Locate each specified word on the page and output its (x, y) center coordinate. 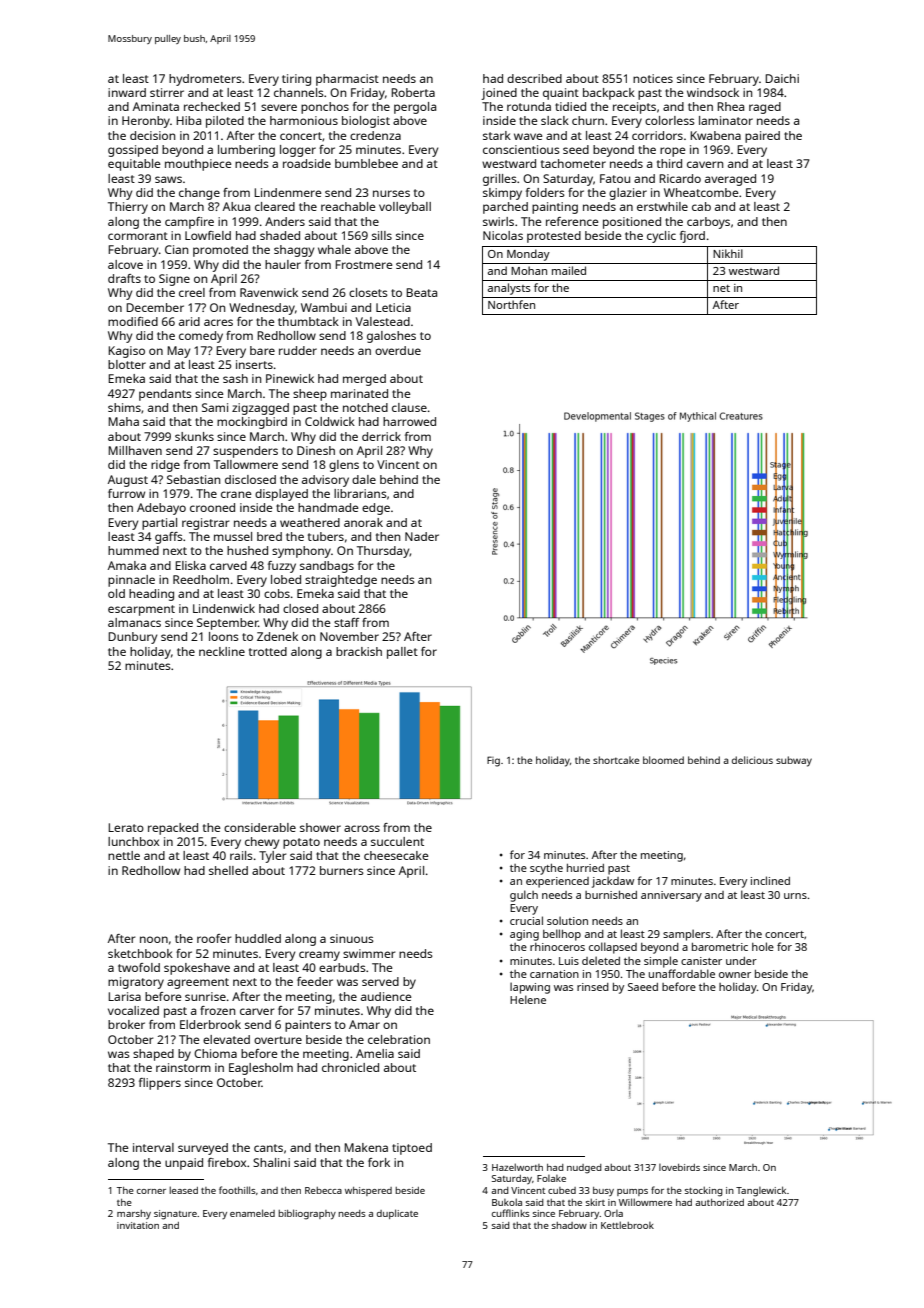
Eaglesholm (261, 1069)
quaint (561, 94)
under (741, 961)
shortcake (616, 760)
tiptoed (412, 1149)
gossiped (133, 151)
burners (342, 870)
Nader (422, 536)
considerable (260, 827)
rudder (298, 350)
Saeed (643, 987)
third (669, 163)
